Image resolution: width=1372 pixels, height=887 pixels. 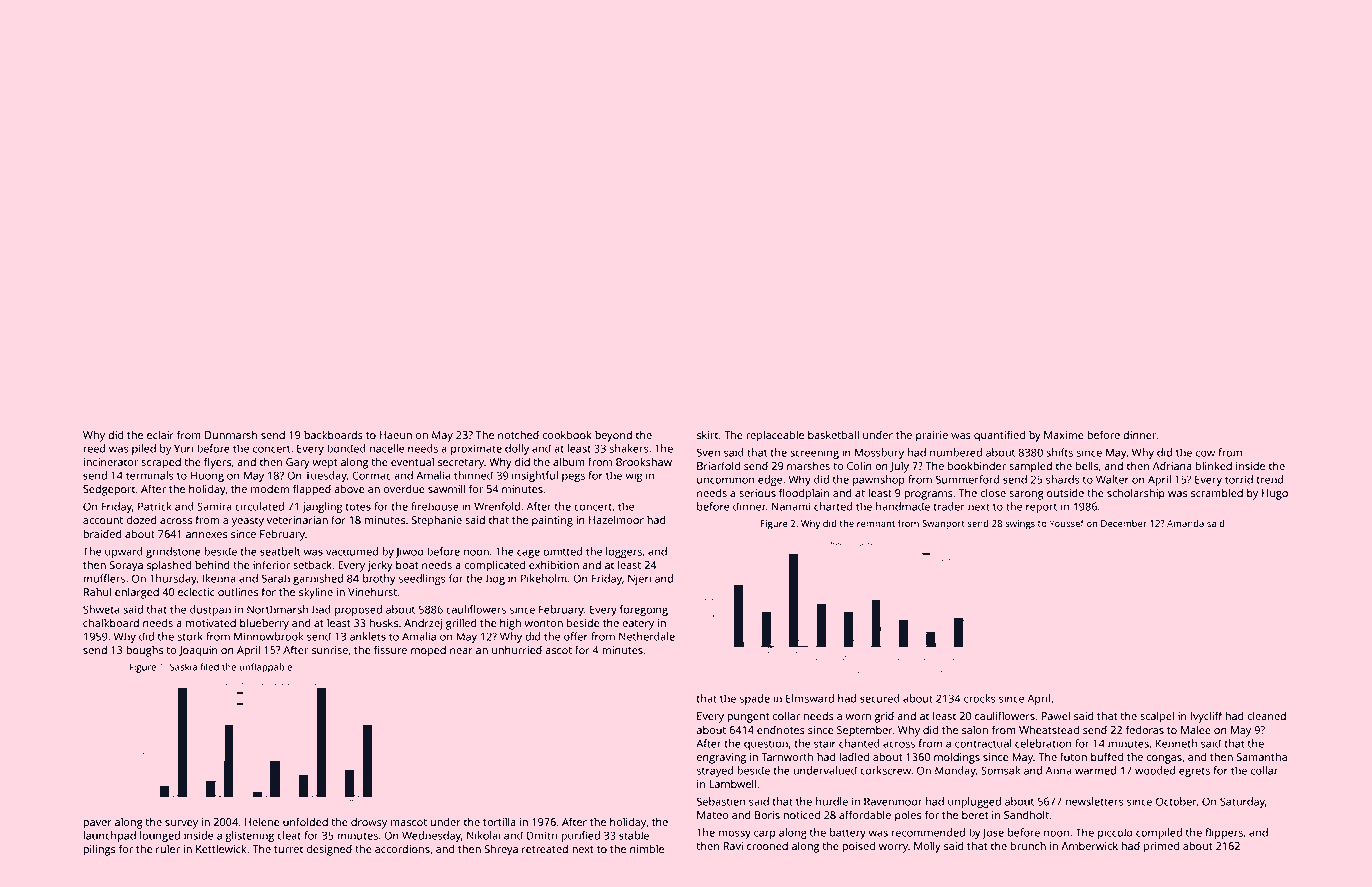 I want to click on Njeri, so click(x=639, y=579).
